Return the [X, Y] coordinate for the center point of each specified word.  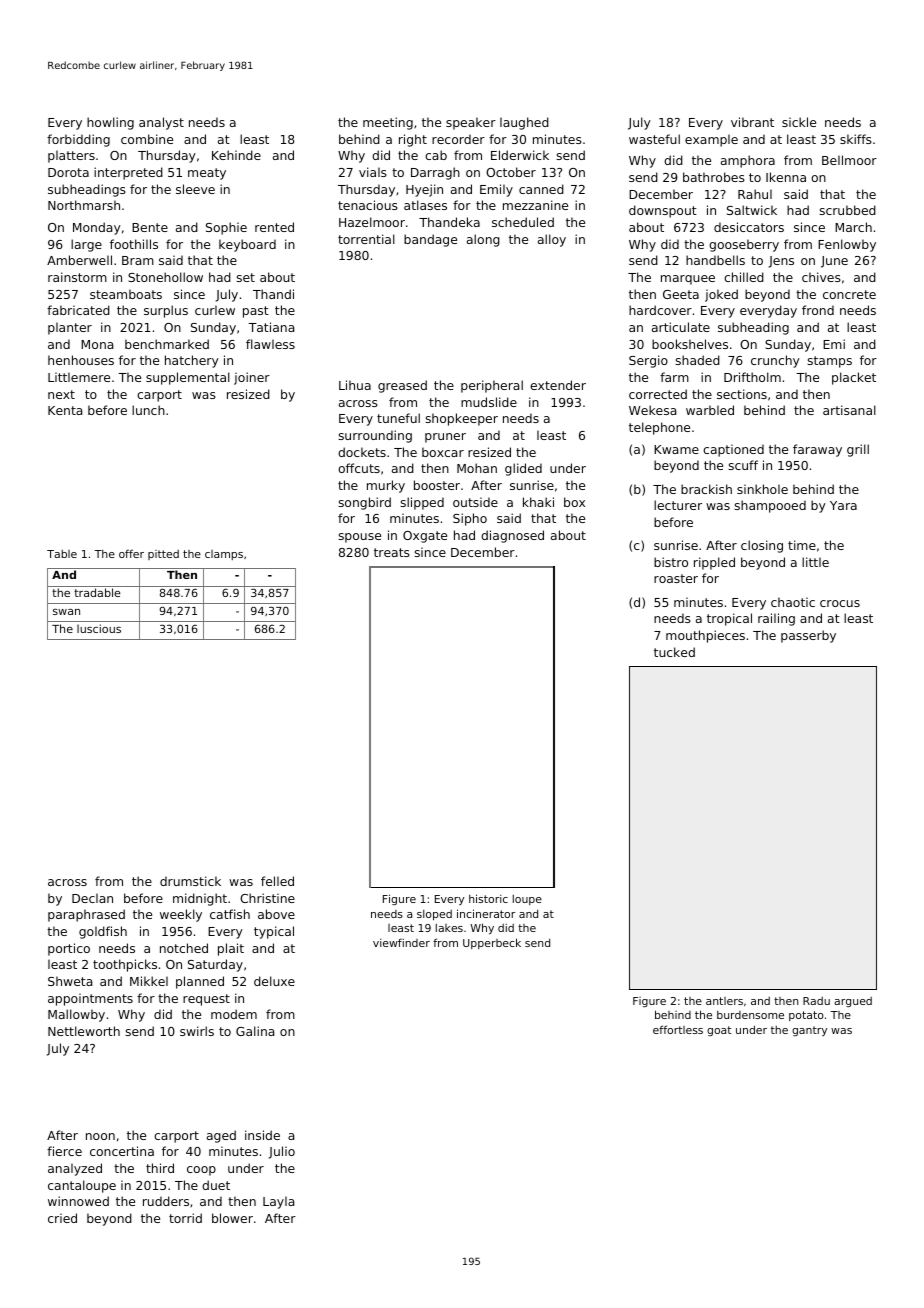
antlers [724, 1001]
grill [858, 450]
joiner [252, 378]
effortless [678, 1029]
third [160, 1168]
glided [523, 469]
